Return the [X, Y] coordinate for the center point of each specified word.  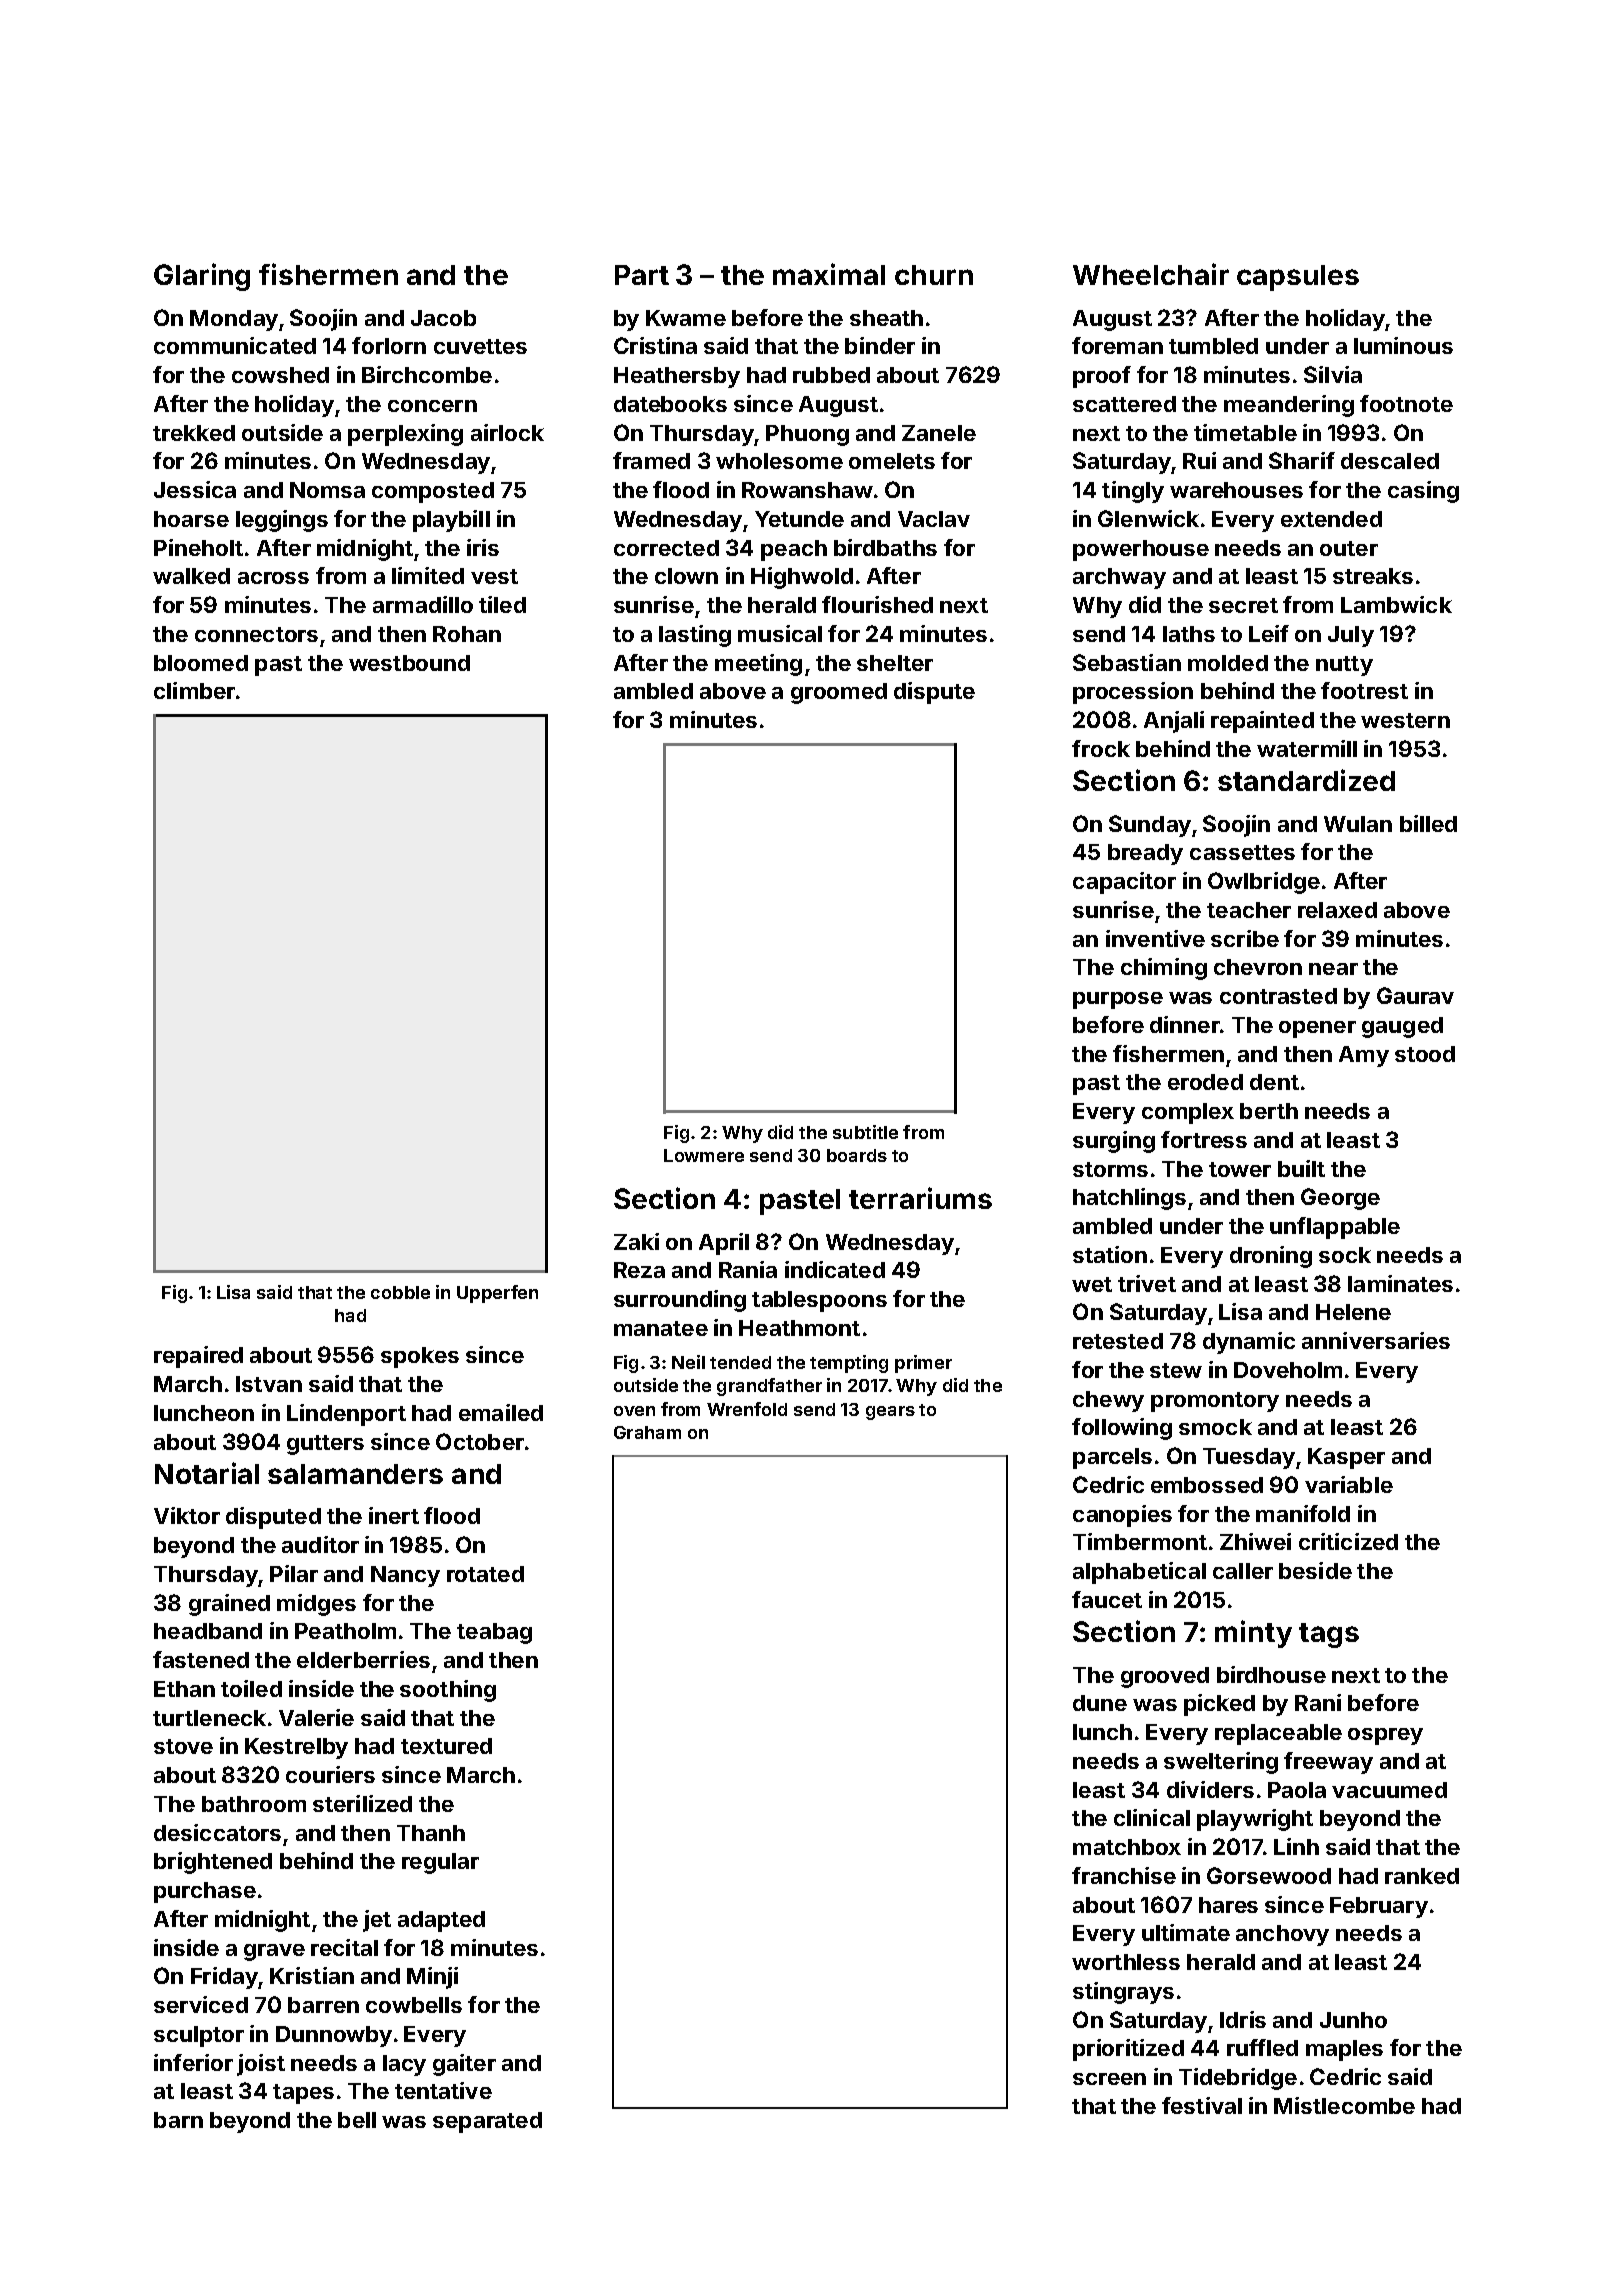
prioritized [1128, 2050]
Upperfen [497, 1294]
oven [634, 1411]
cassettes [1242, 852]
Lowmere [704, 1155]
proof [1102, 377]
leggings [282, 521]
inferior [193, 2062]
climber [194, 690]
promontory [1215, 1402]
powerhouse [1141, 550]
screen [1109, 2079]
